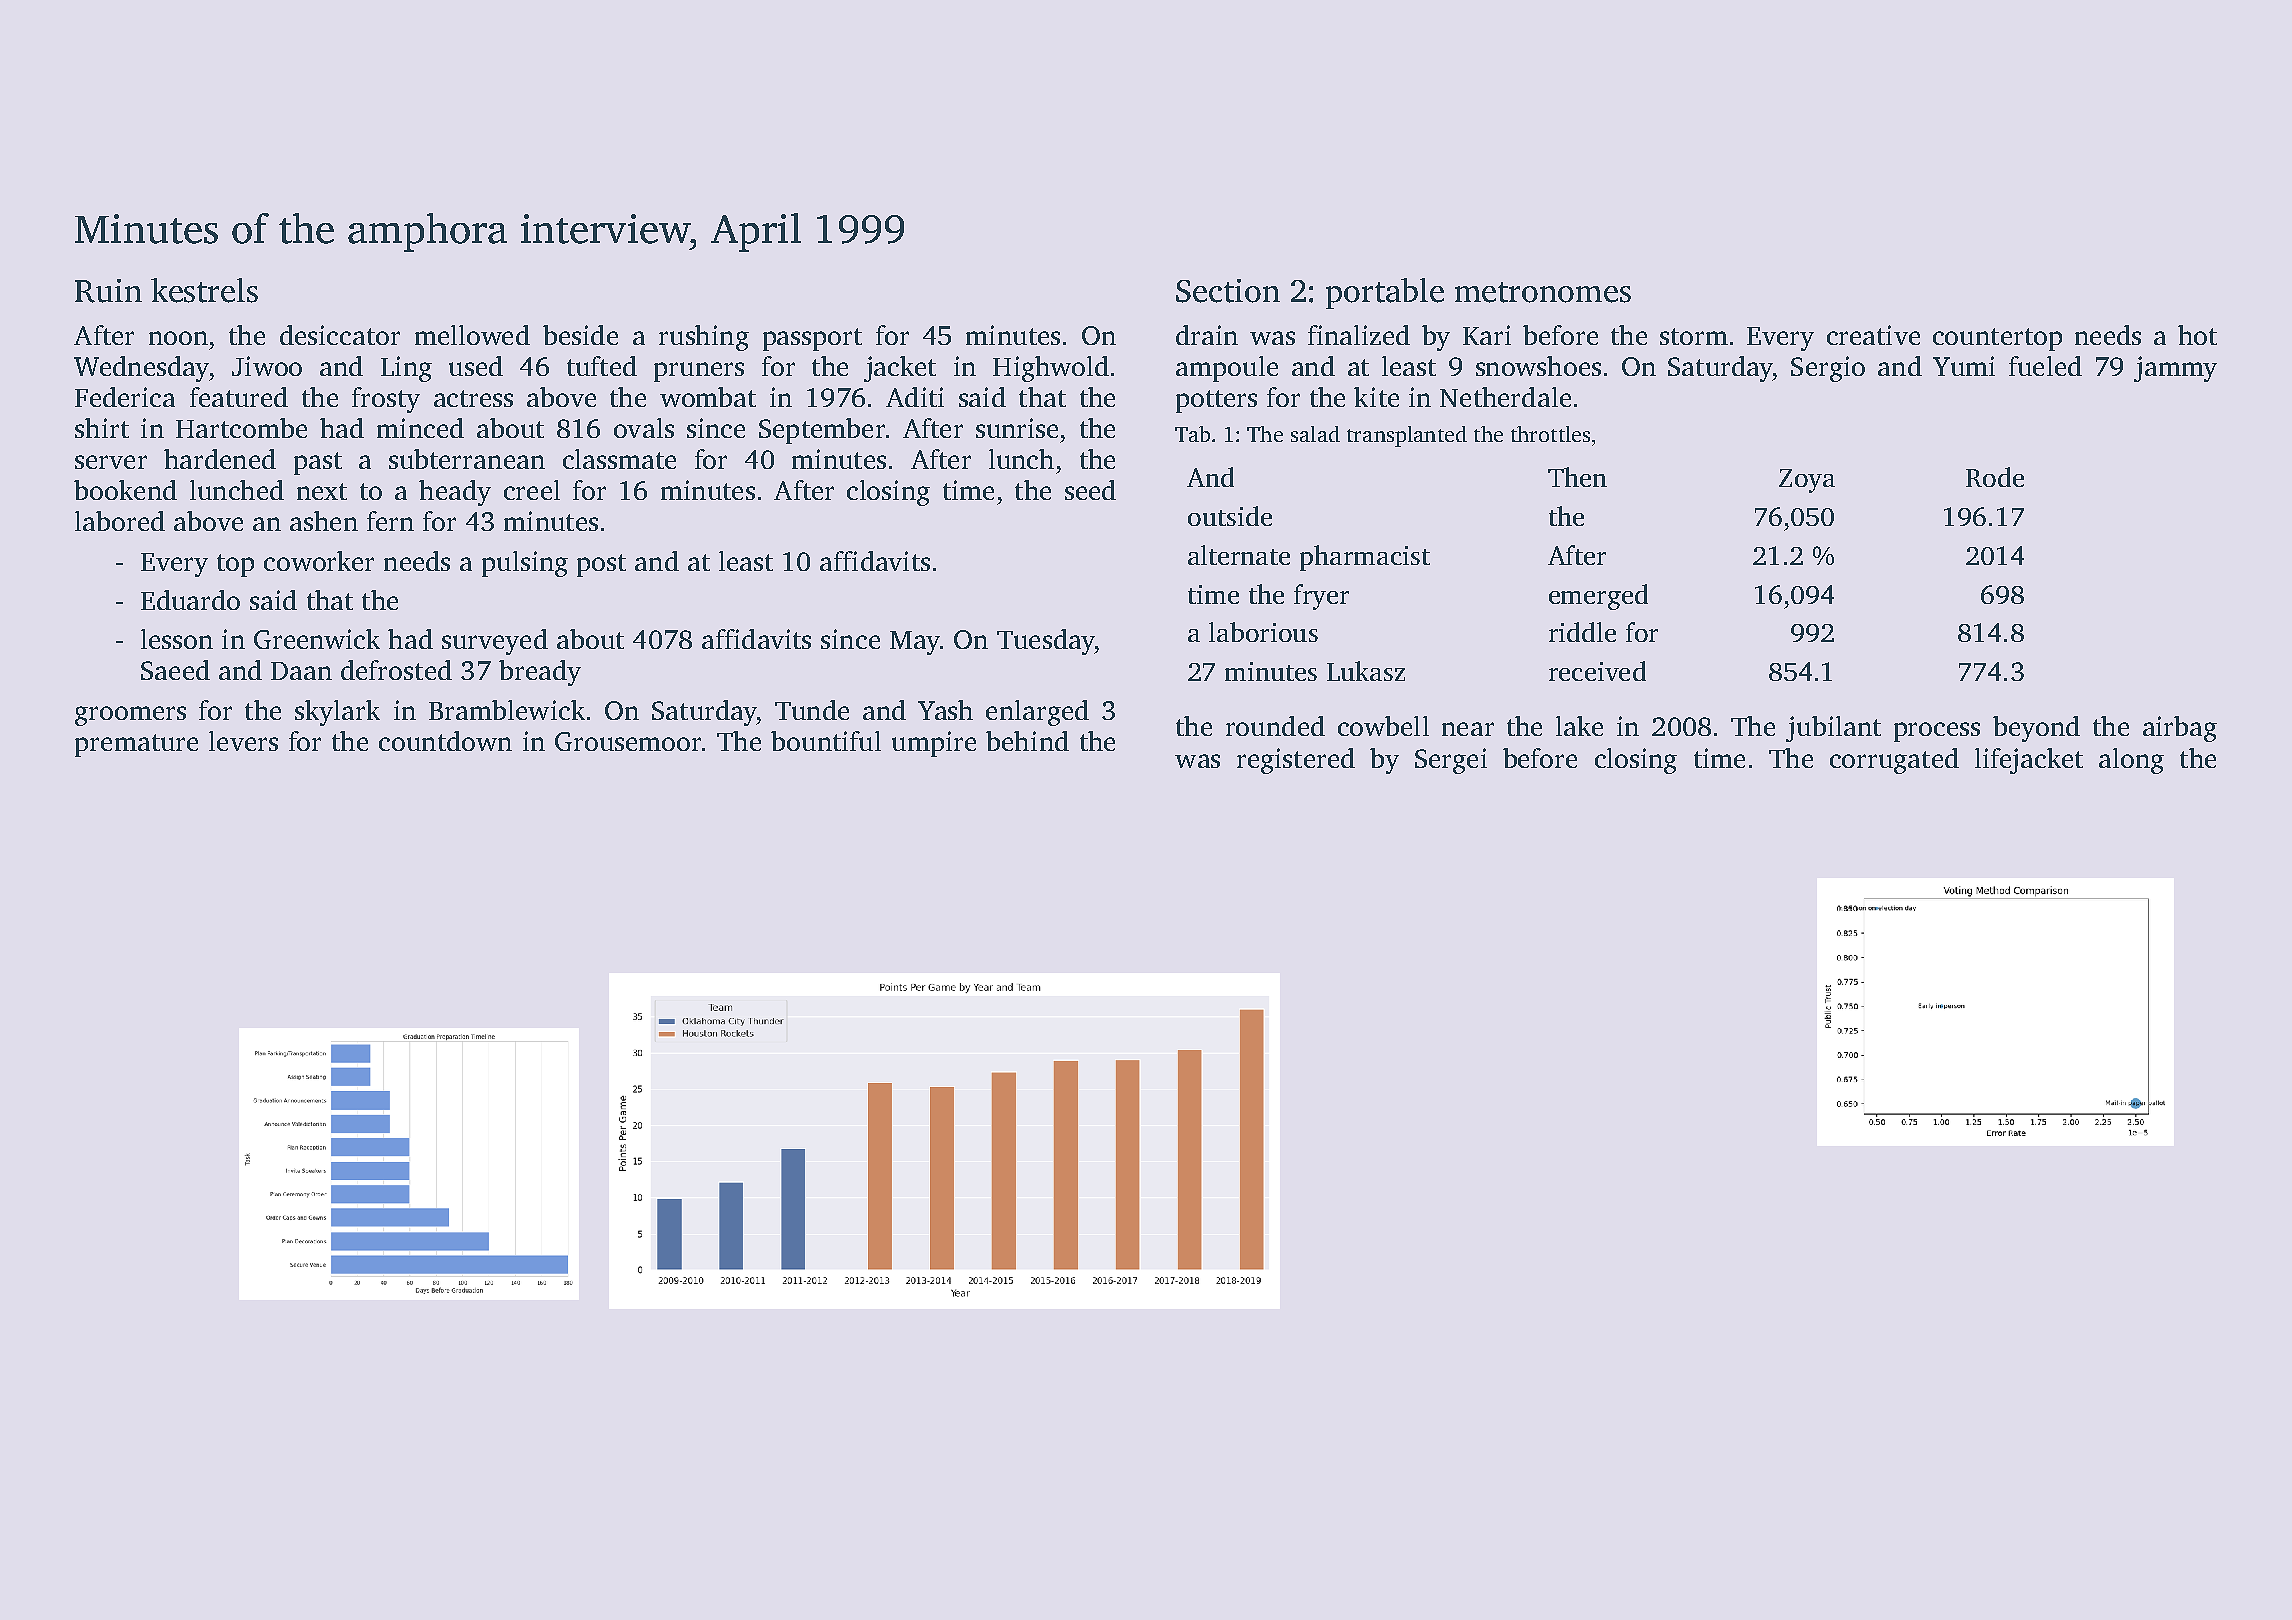 The height and width of the page is (1620, 2292). Describe the element at coordinates (1807, 481) in the page. I see `Zoya` at that location.
